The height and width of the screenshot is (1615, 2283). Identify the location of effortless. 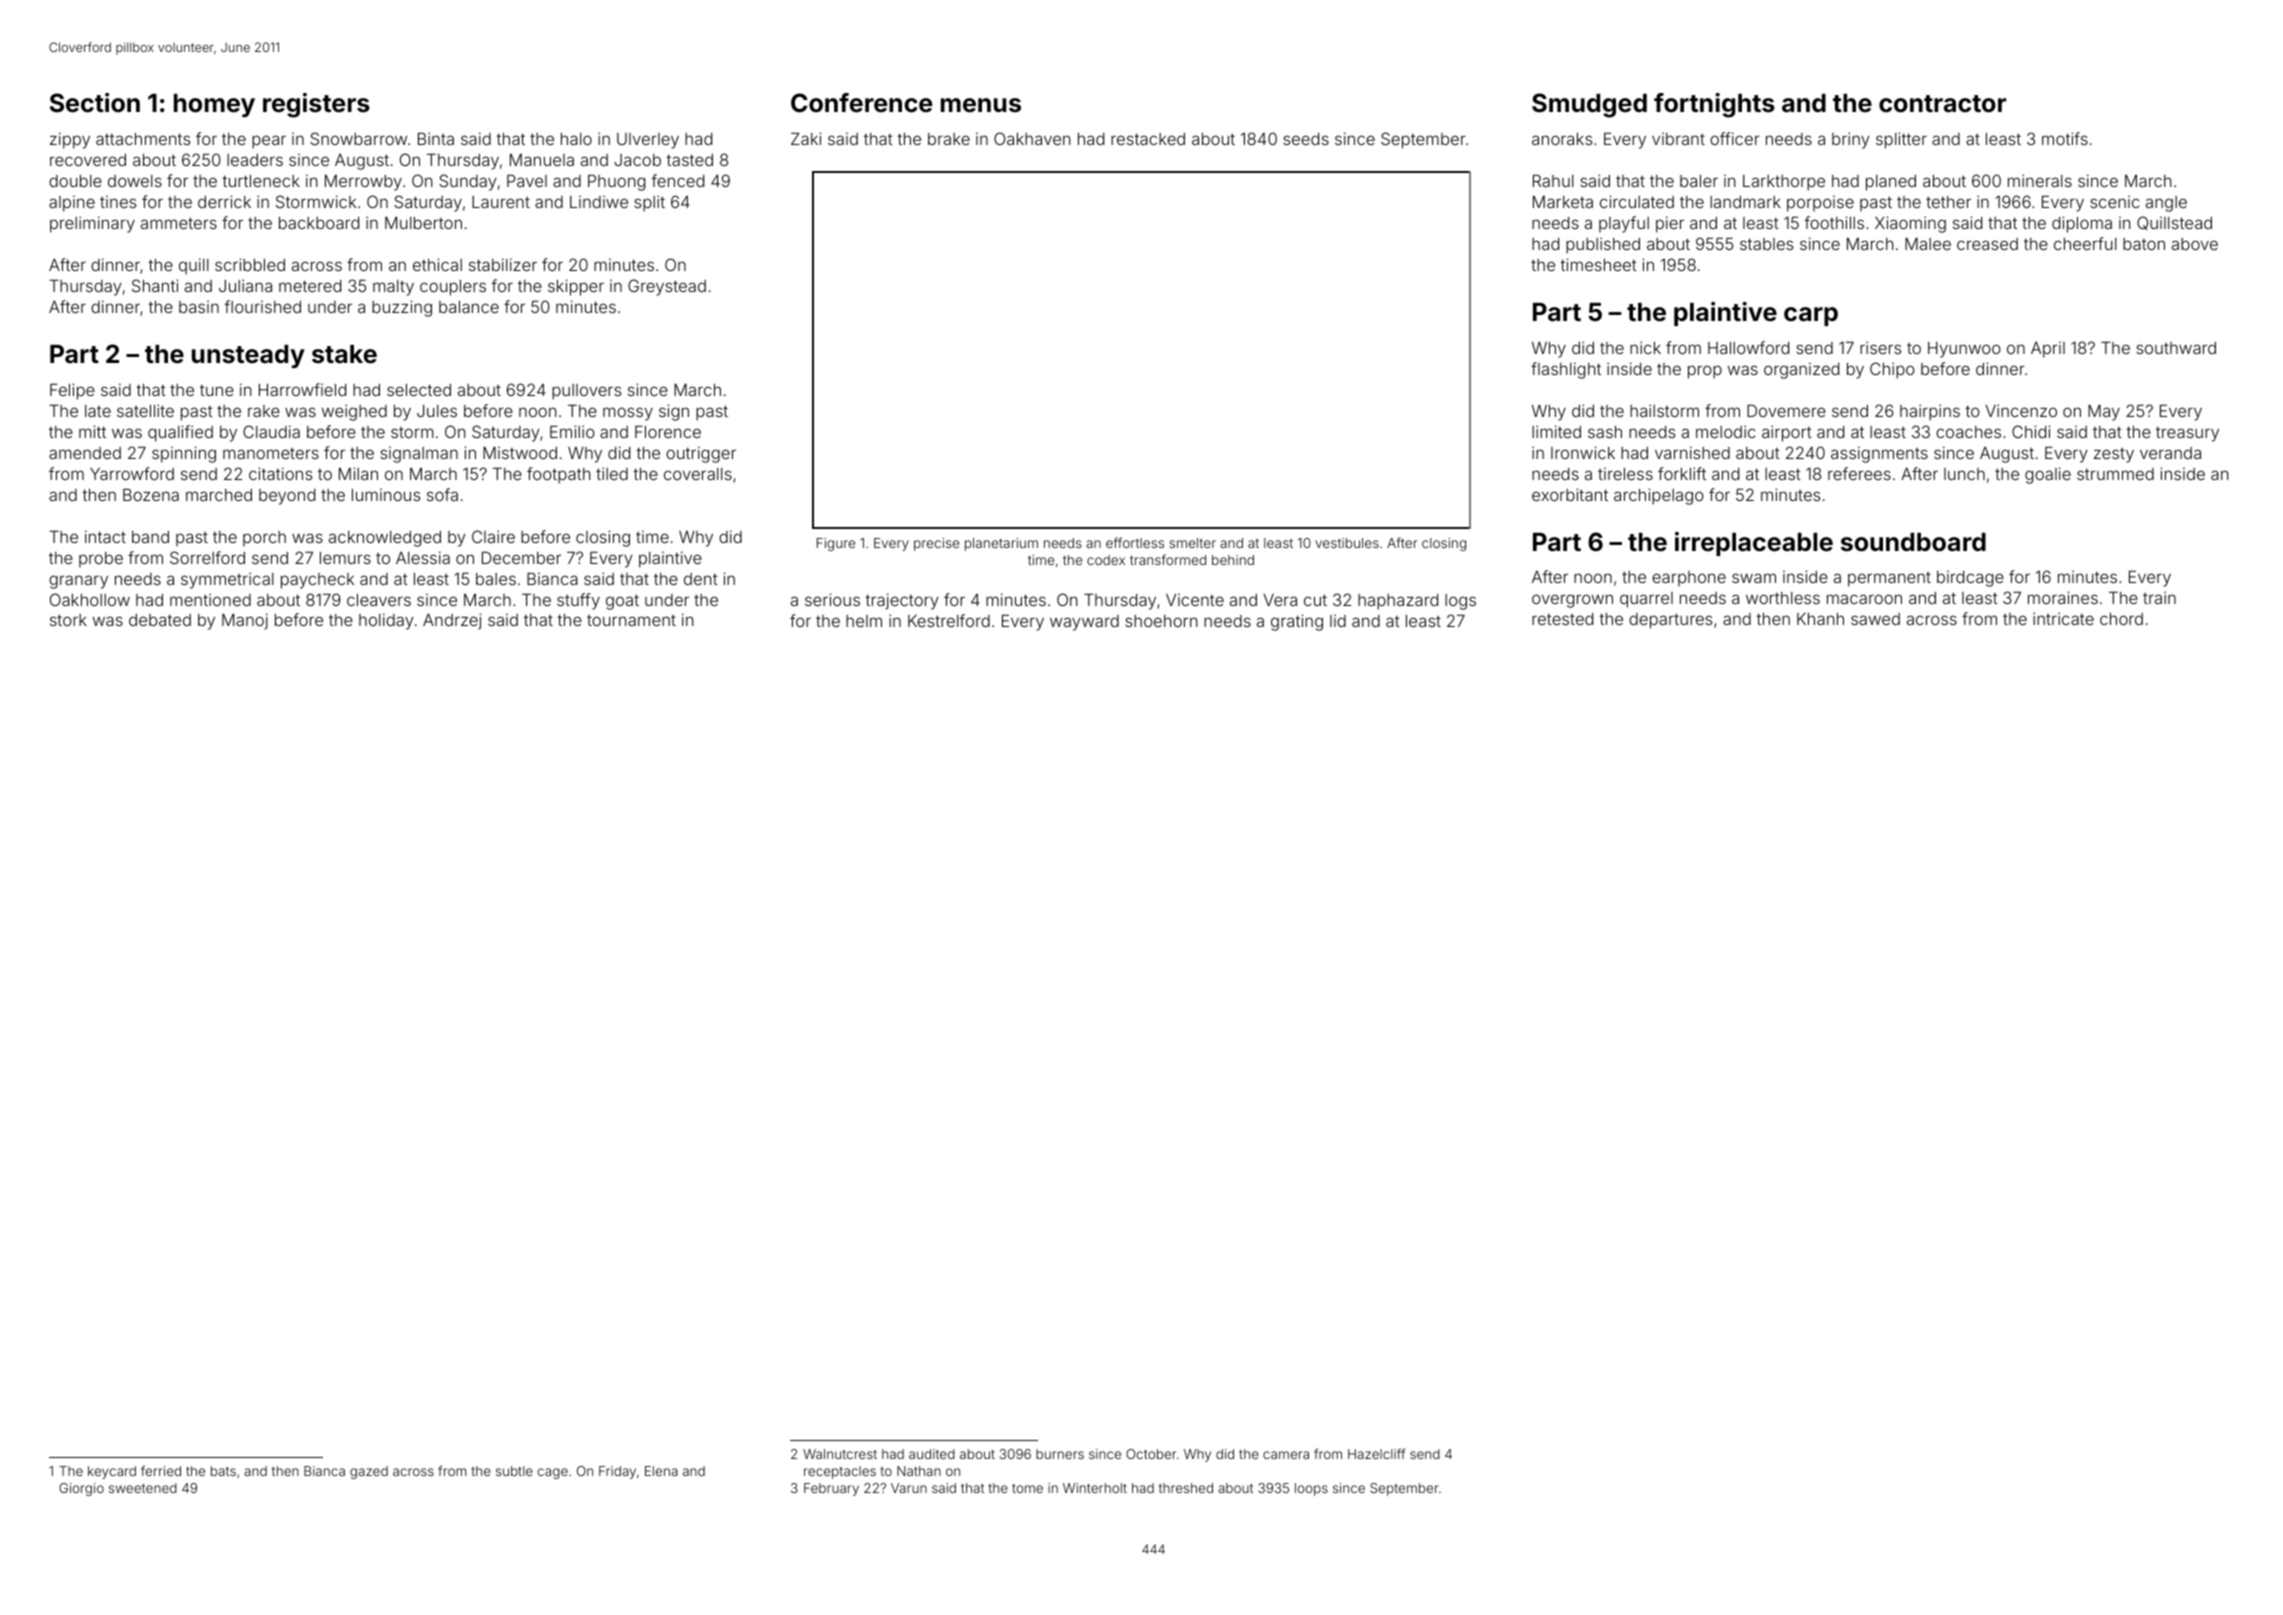
(1135, 542).
